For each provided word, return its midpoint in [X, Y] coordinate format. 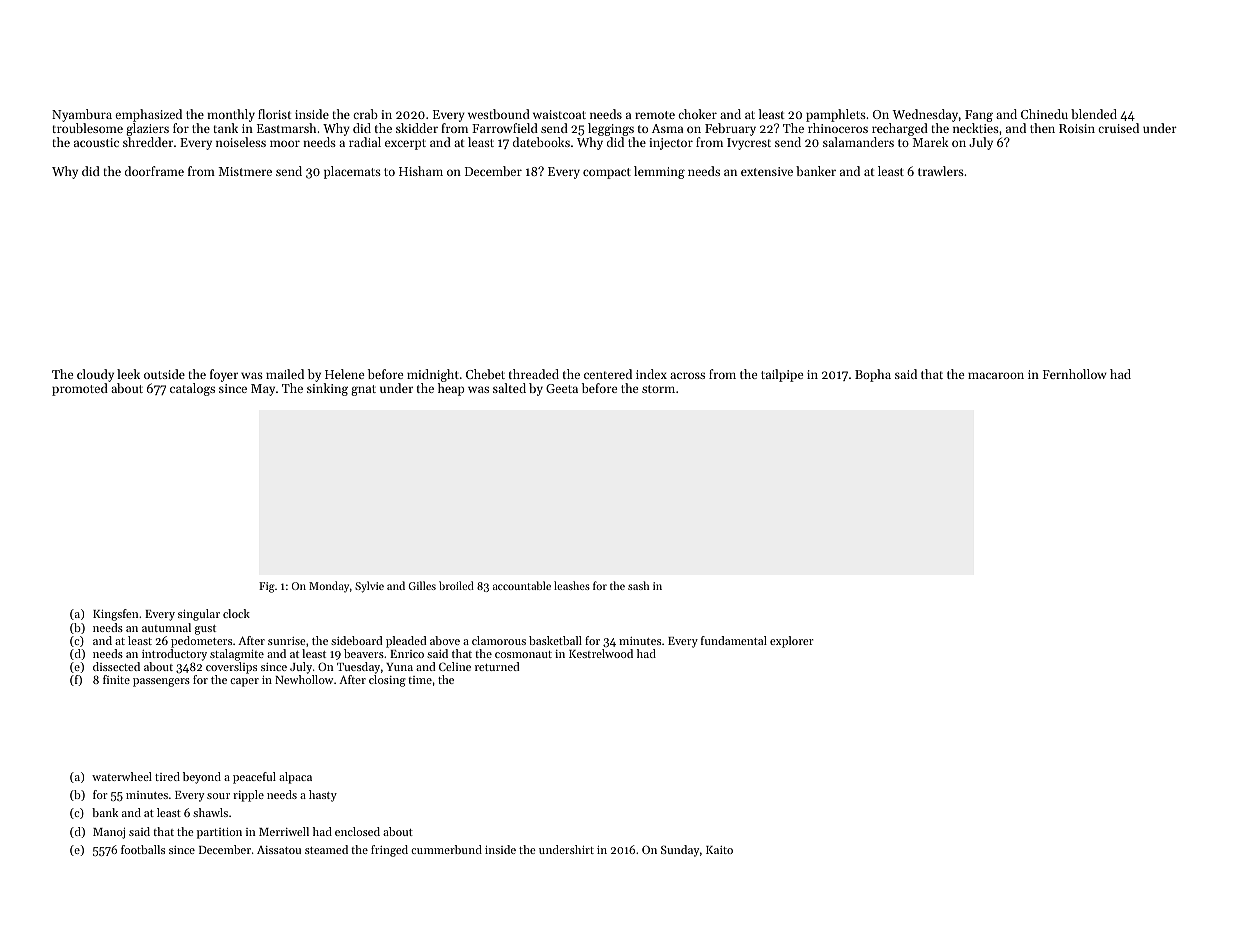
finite [116, 679]
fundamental [734, 640]
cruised [1118, 128]
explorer [791, 642]
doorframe [154, 171]
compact [607, 173]
